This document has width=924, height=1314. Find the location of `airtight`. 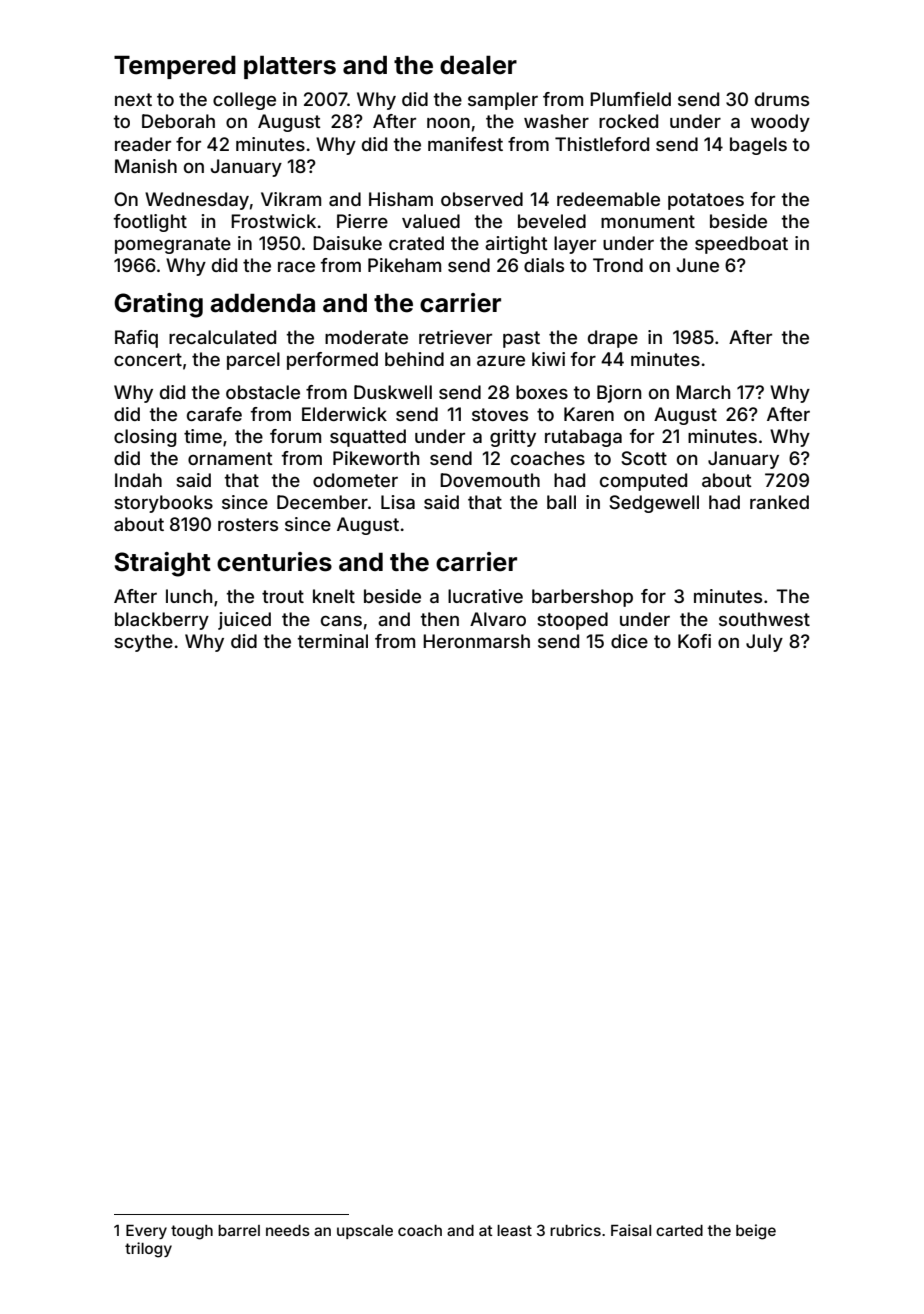

airtight is located at coordinates (516, 245).
